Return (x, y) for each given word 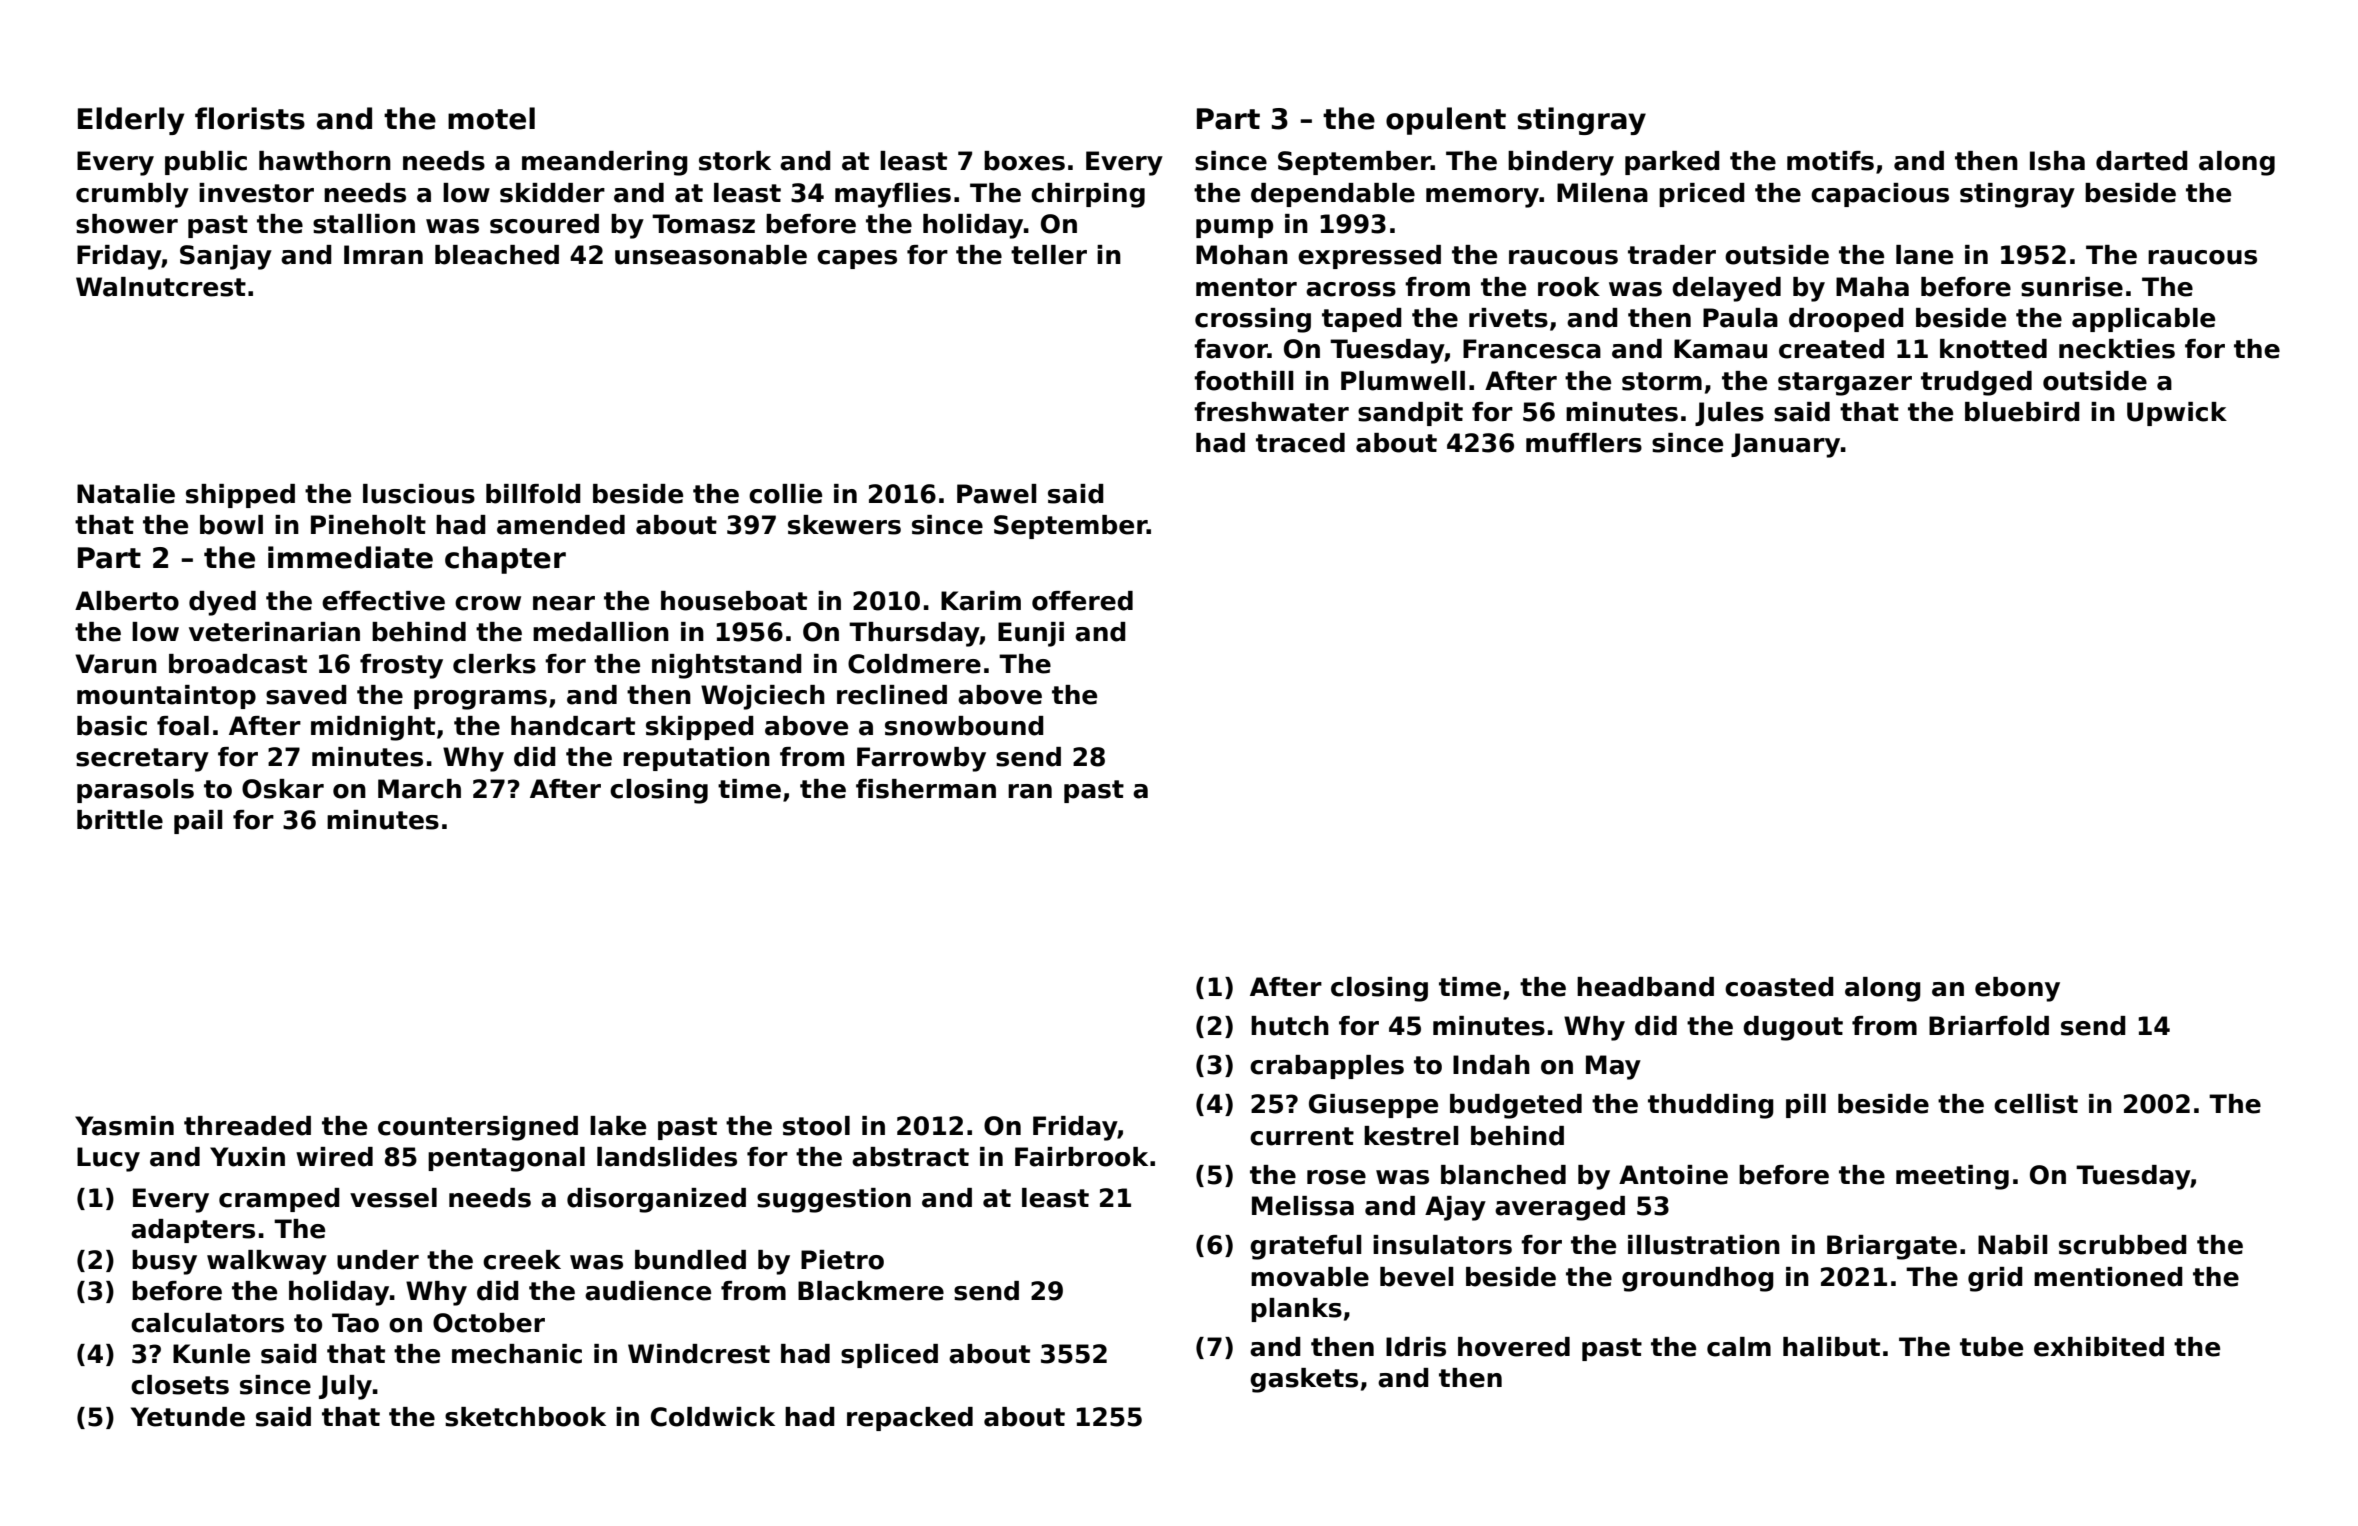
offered (1082, 601)
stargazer (1845, 384)
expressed (1369, 257)
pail (198, 822)
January (1785, 445)
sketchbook (525, 1417)
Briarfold (1989, 1026)
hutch (1290, 1026)
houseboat (734, 601)
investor (256, 193)
